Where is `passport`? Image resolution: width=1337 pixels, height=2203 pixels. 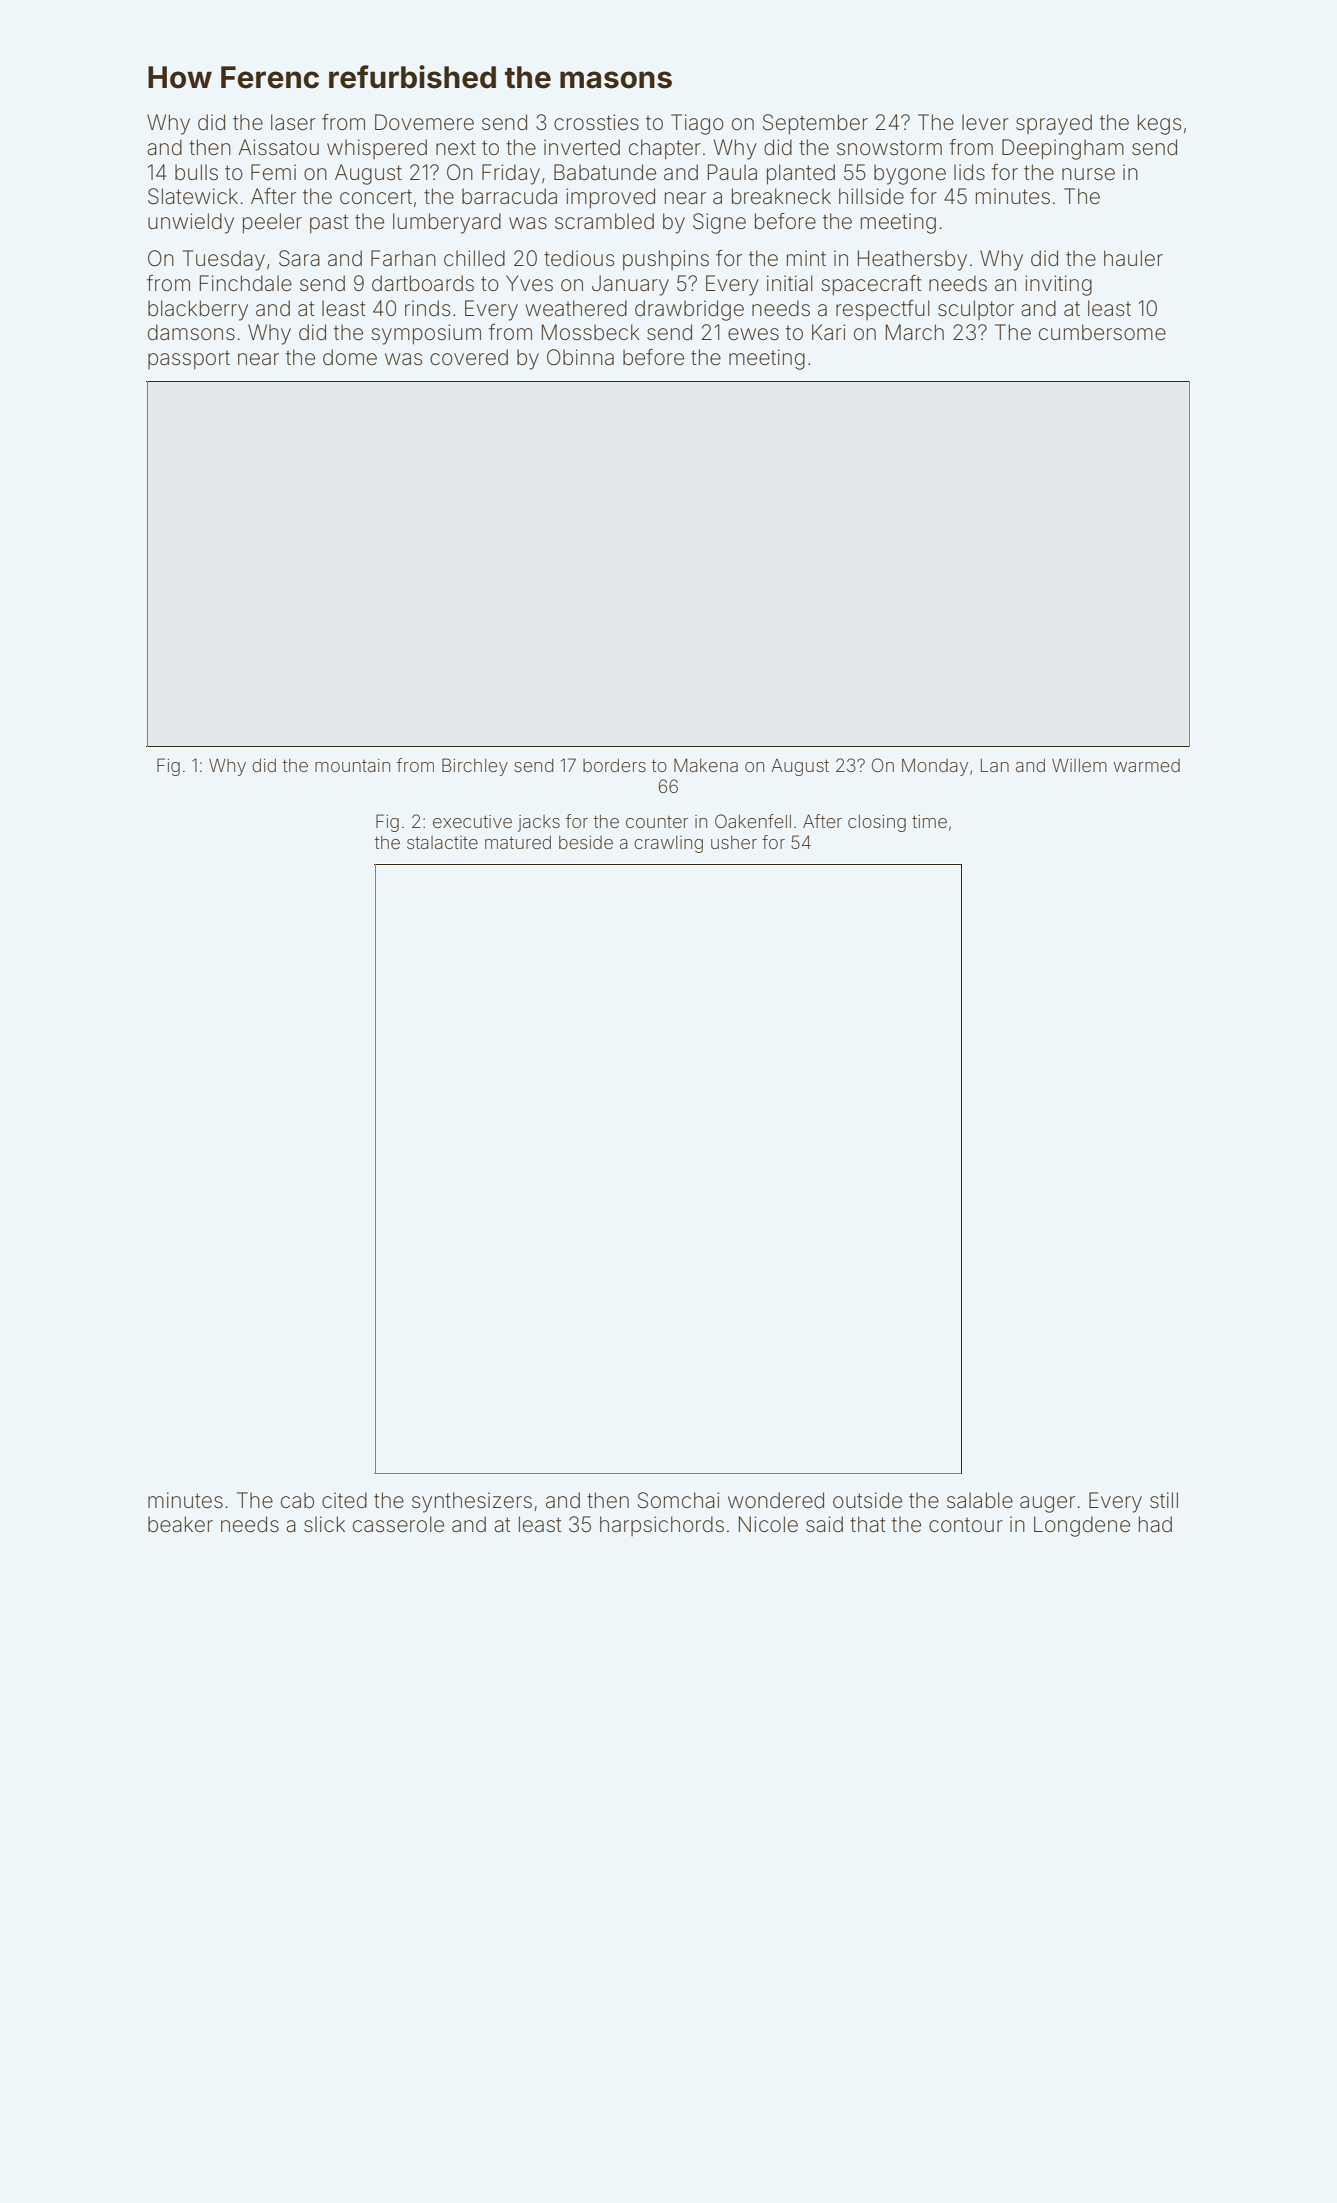
passport is located at coordinates (189, 360).
